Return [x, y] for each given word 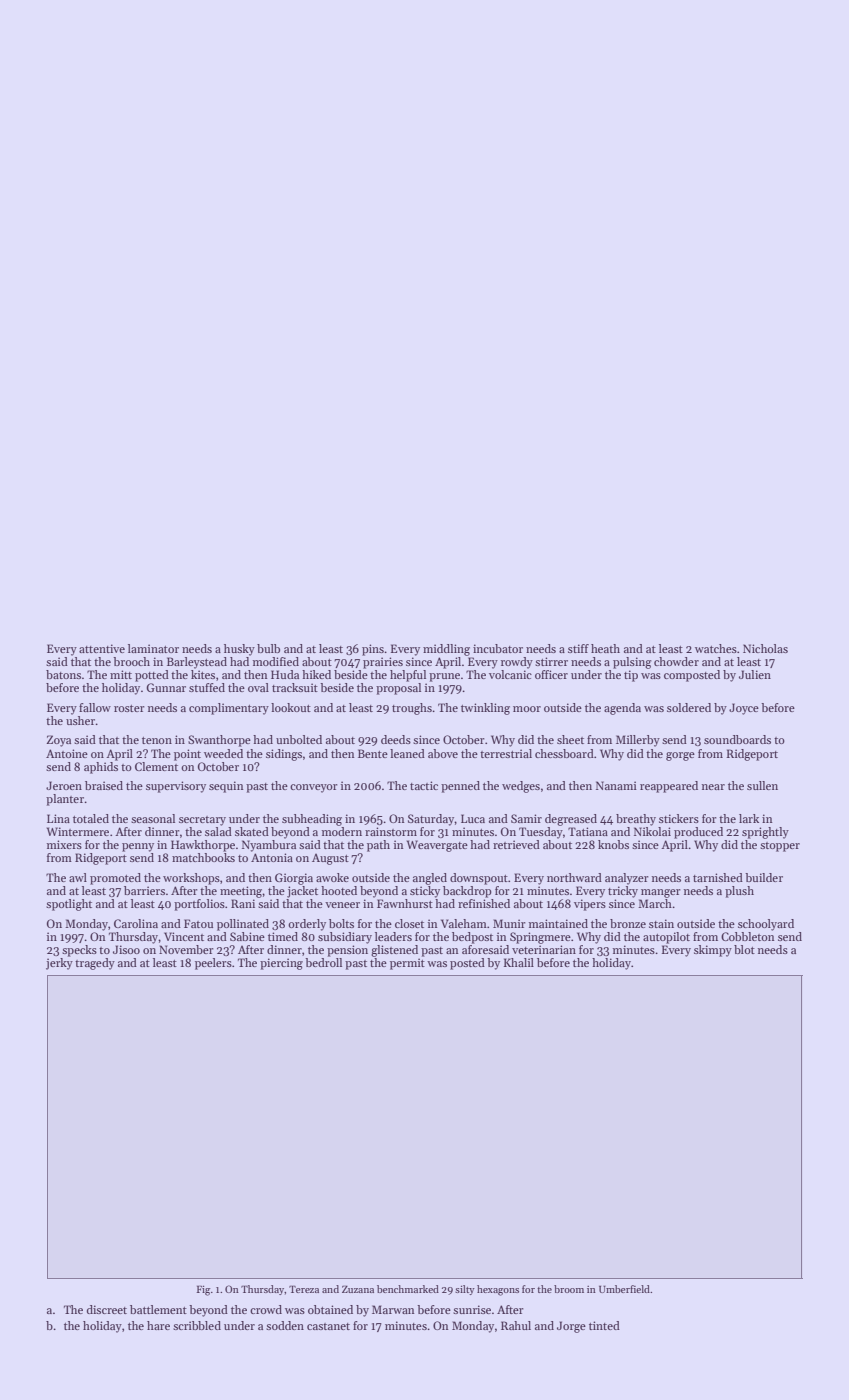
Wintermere [78, 831]
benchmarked [408, 1289]
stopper [780, 847]
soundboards [737, 739]
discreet [107, 1309]
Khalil [519, 962]
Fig [204, 1290]
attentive [102, 648]
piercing [281, 964]
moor [527, 709]
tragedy [95, 964]
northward [574, 877]
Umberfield [624, 1289]
